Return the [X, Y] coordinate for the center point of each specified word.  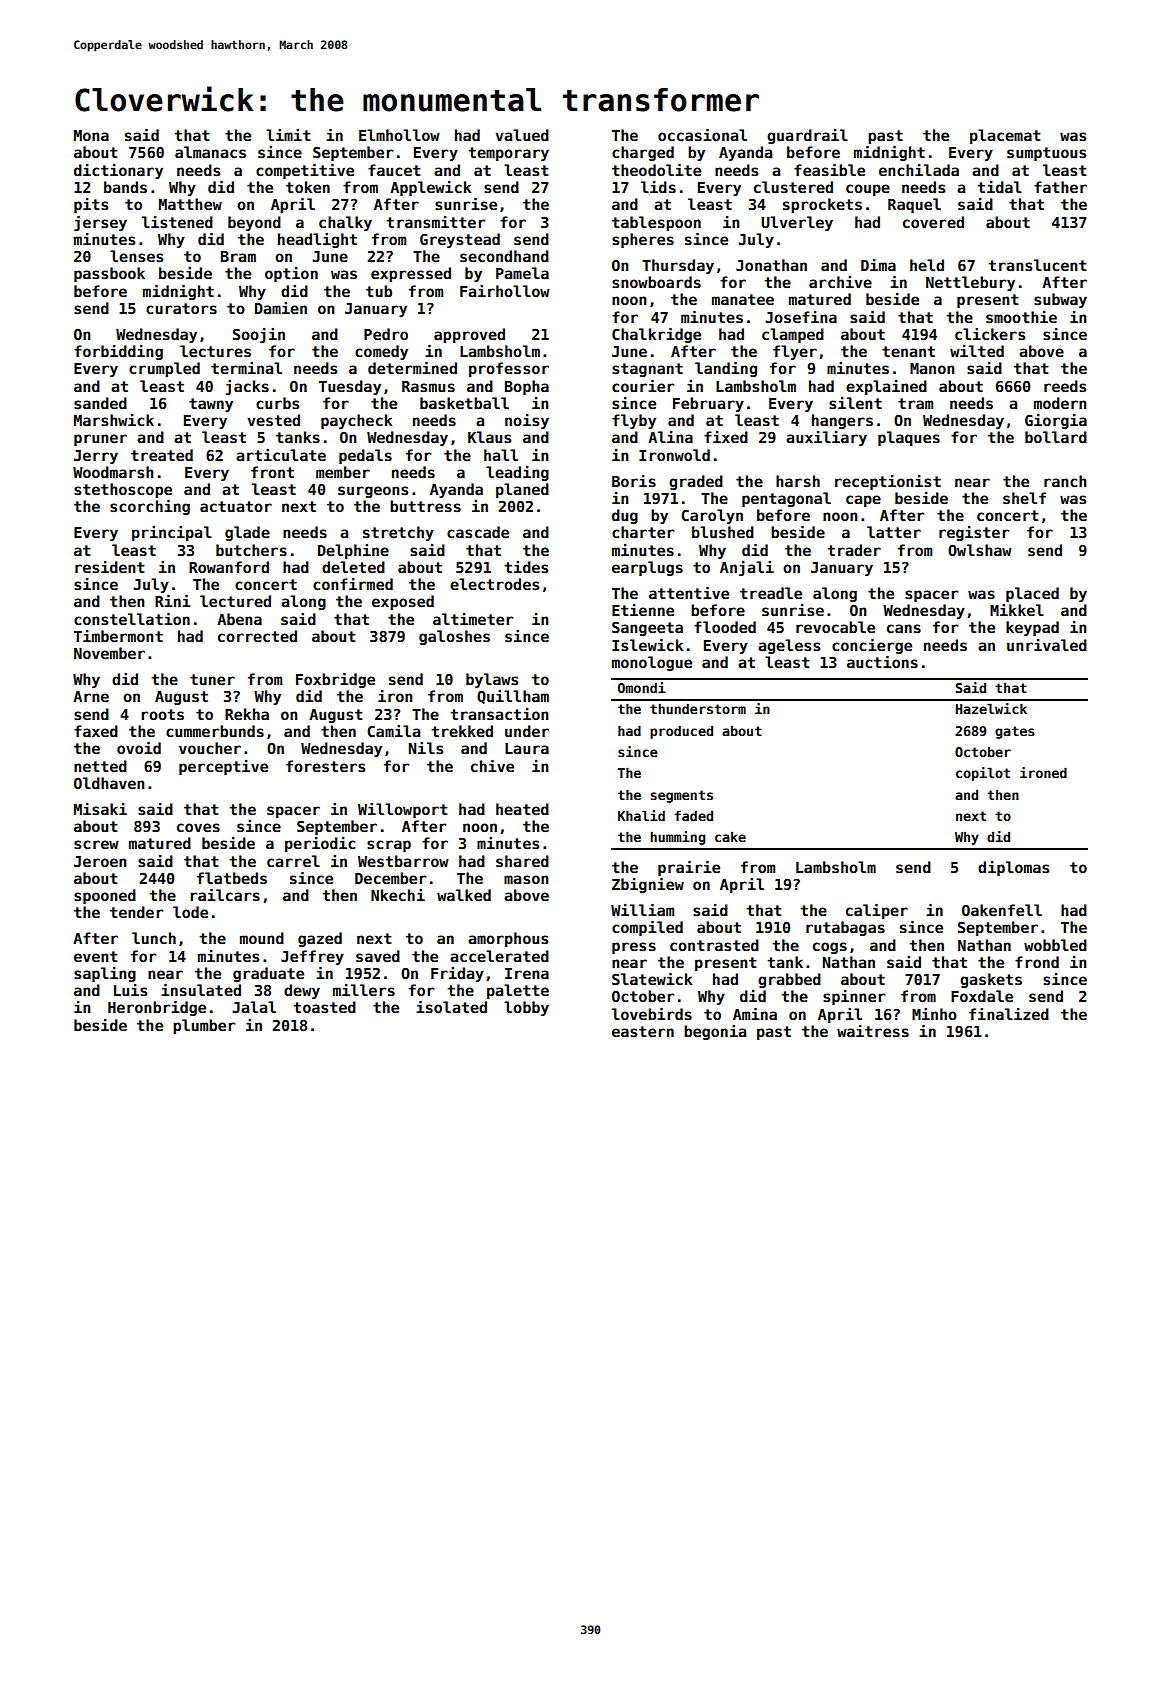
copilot [983, 774]
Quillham [513, 697]
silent [855, 403]
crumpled [164, 369]
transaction [499, 714]
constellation [132, 619]
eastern [643, 1031]
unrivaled [1047, 645]
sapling [105, 974]
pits [91, 205]
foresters [325, 766]
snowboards [656, 282]
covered [933, 222]
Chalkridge [656, 335]
